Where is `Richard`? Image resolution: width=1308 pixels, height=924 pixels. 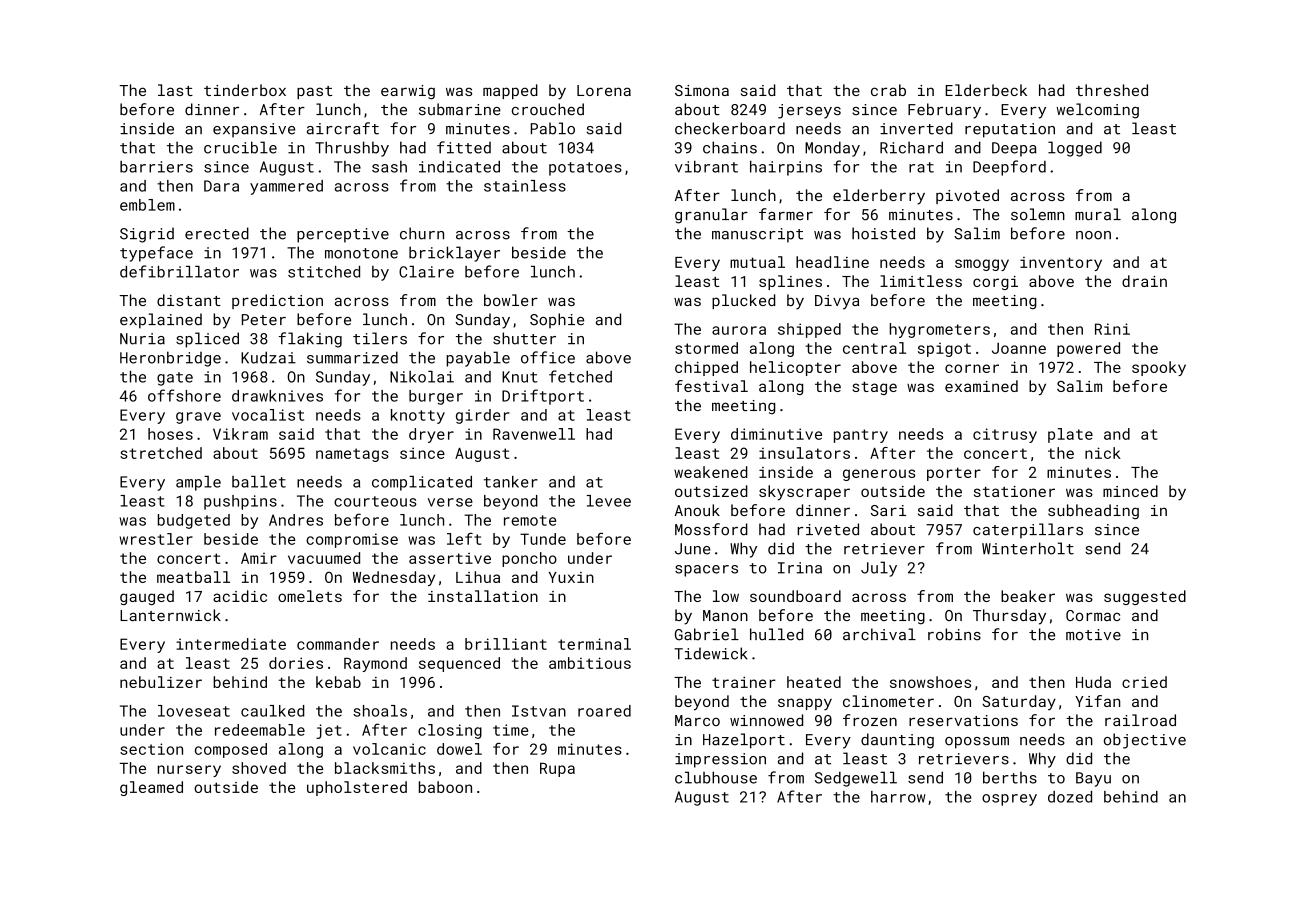 Richard is located at coordinates (911, 147).
